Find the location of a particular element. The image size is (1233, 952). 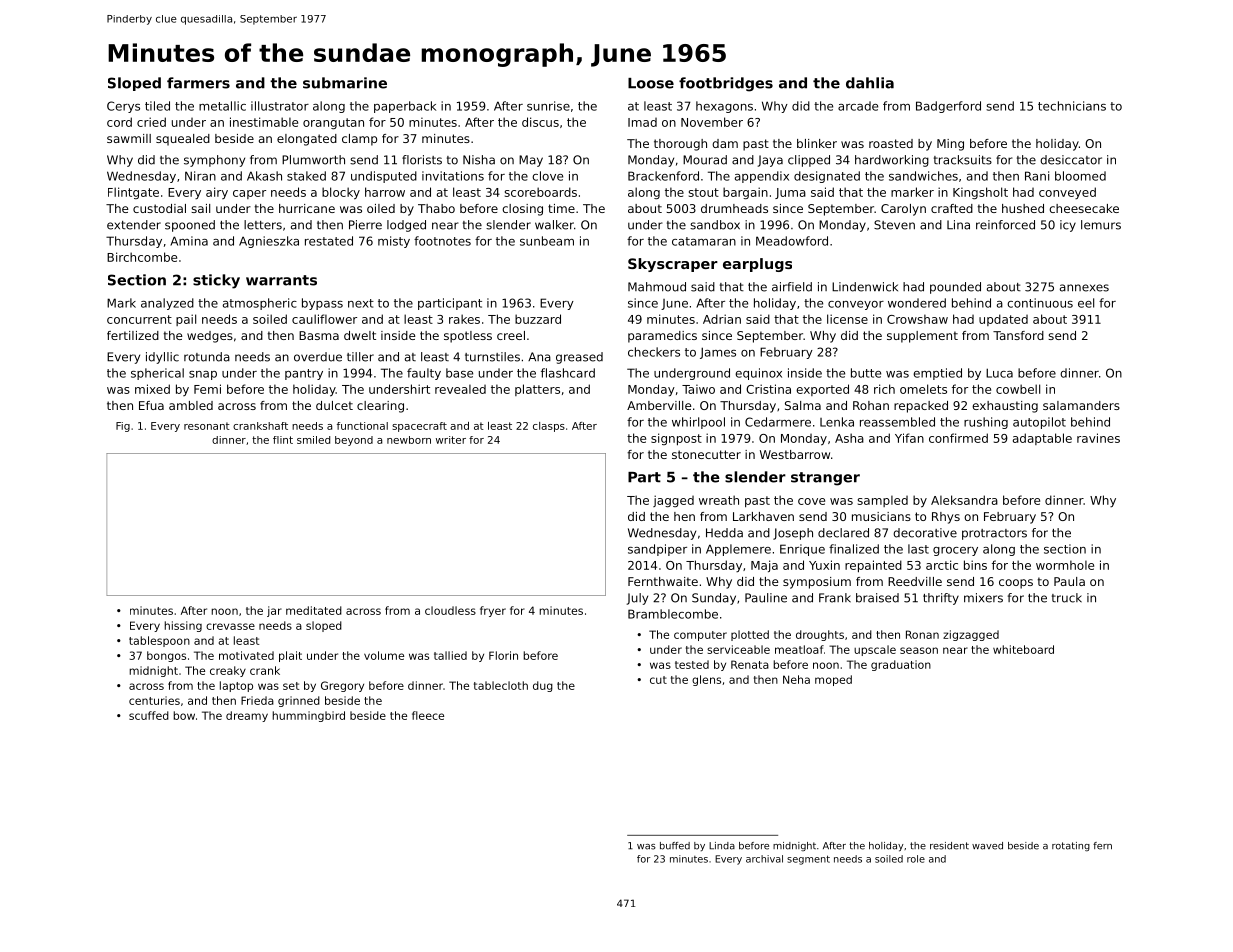

icy is located at coordinates (1068, 226).
